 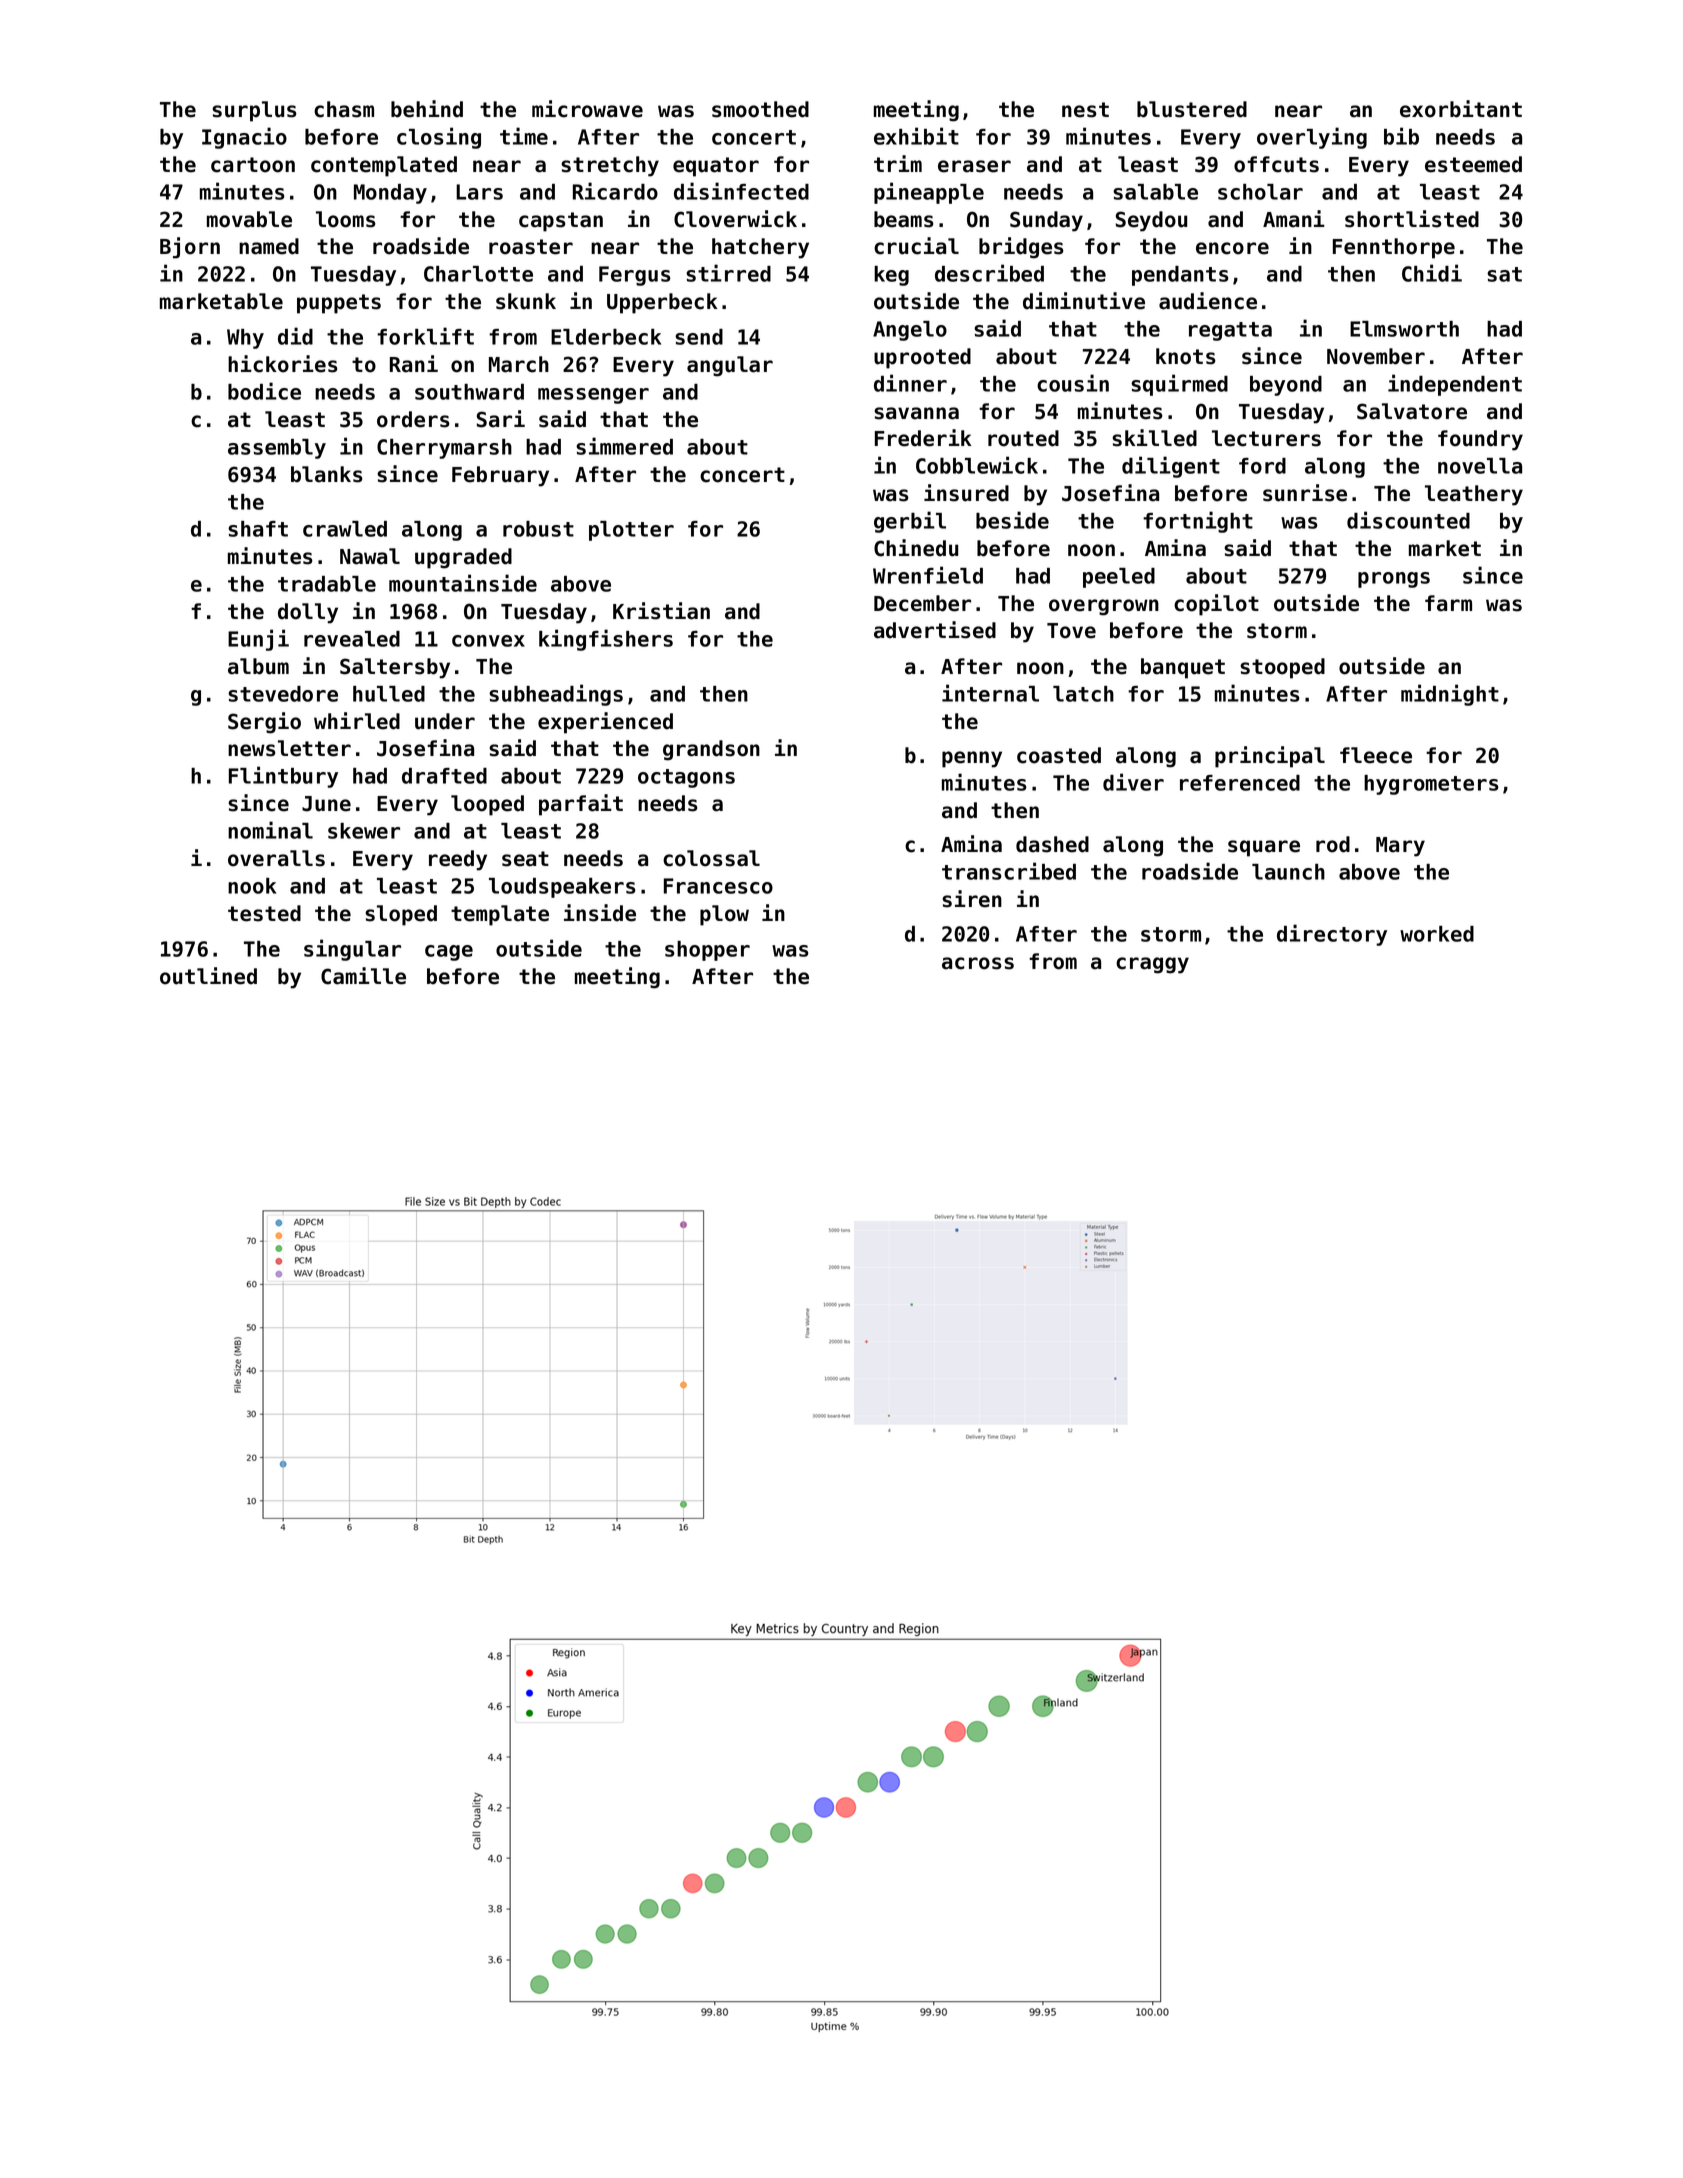 I want to click on Upperbeck, so click(x=662, y=303).
